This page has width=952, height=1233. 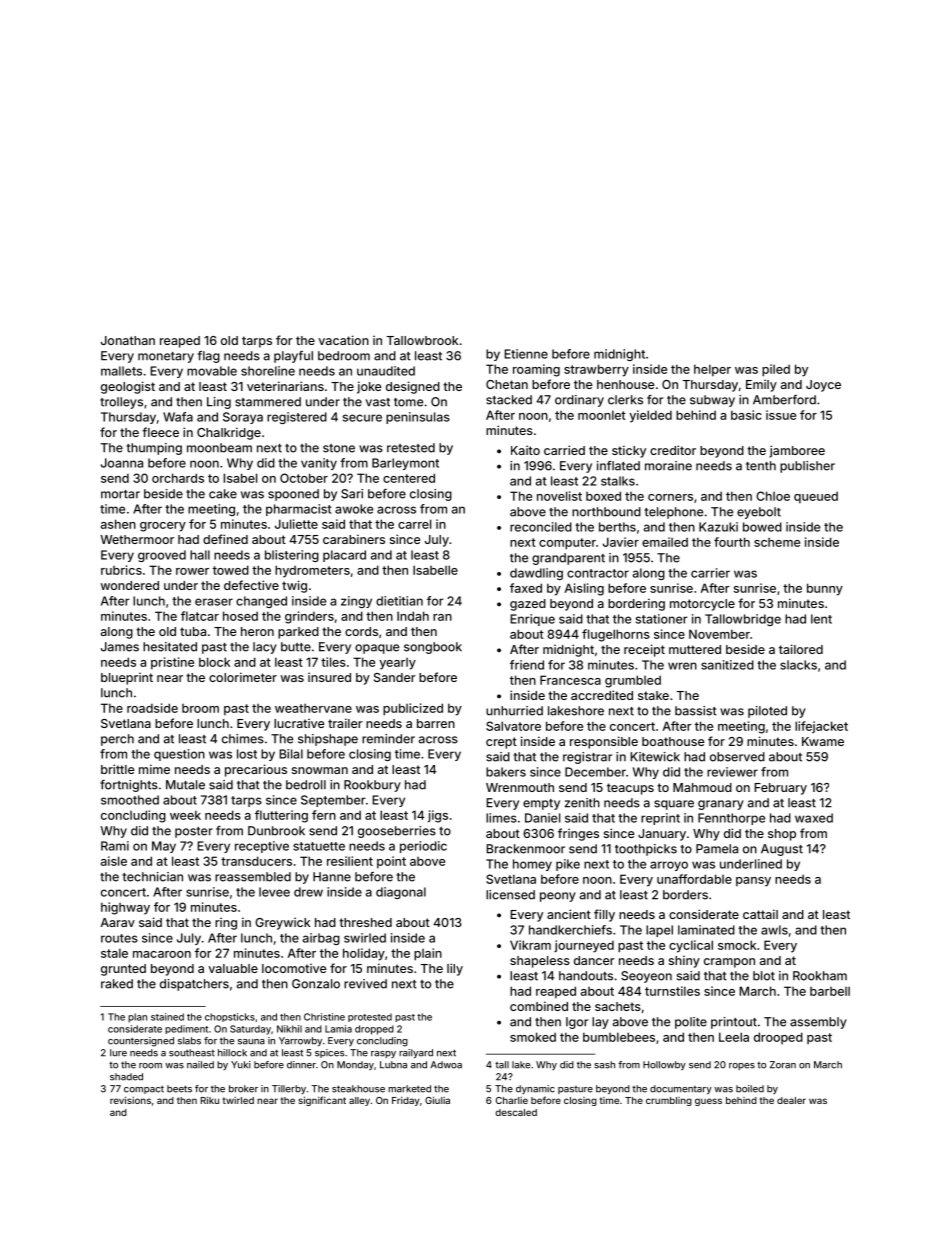 I want to click on Joyce, so click(x=823, y=386).
